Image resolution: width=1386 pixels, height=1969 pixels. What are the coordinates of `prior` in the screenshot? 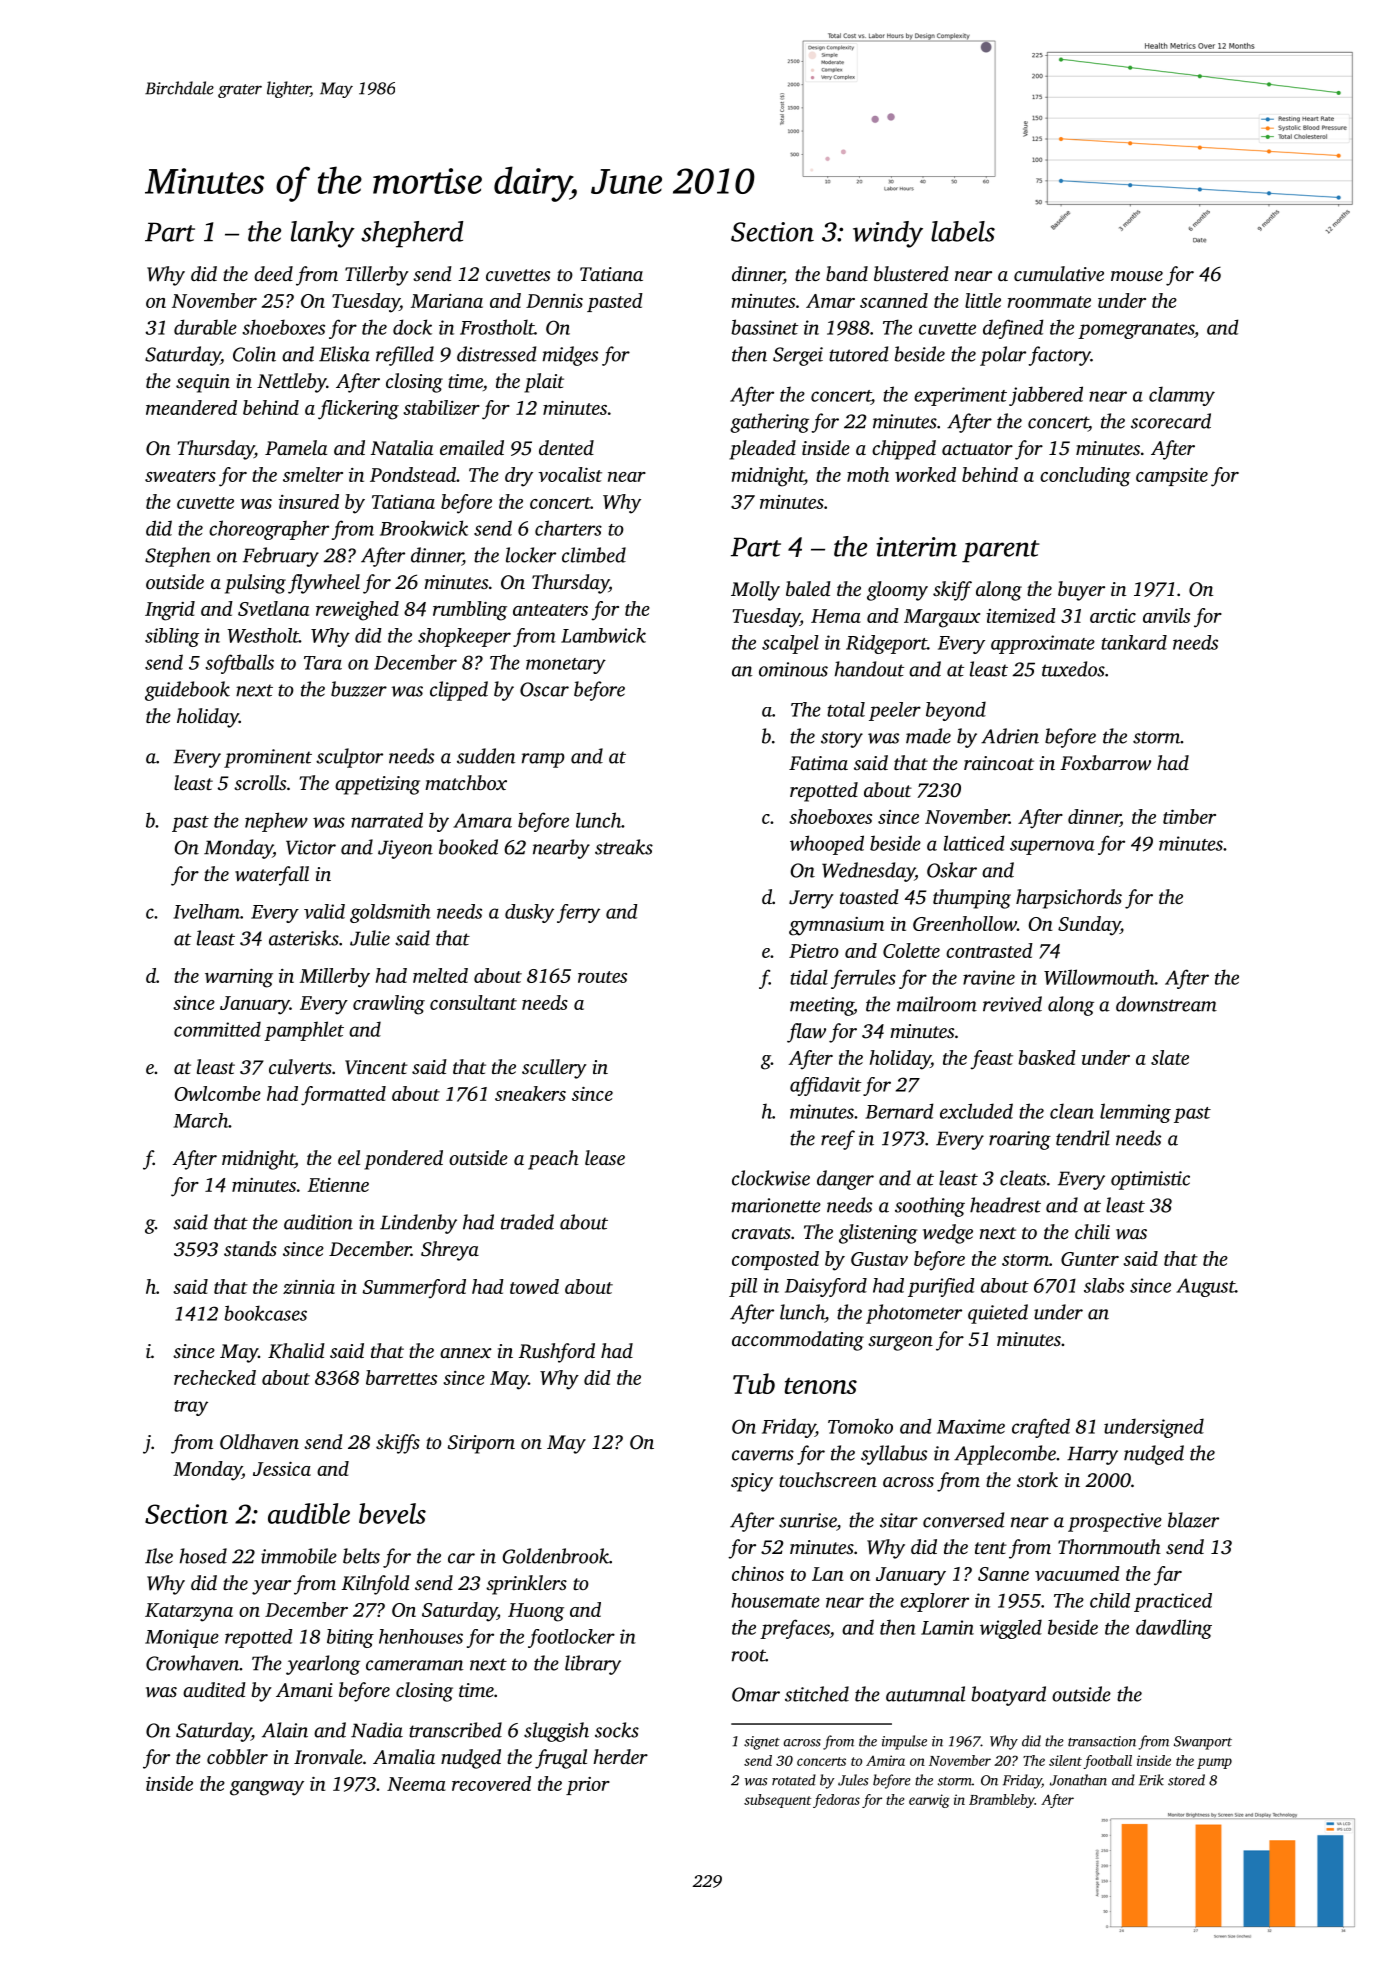 It's located at (588, 1786).
